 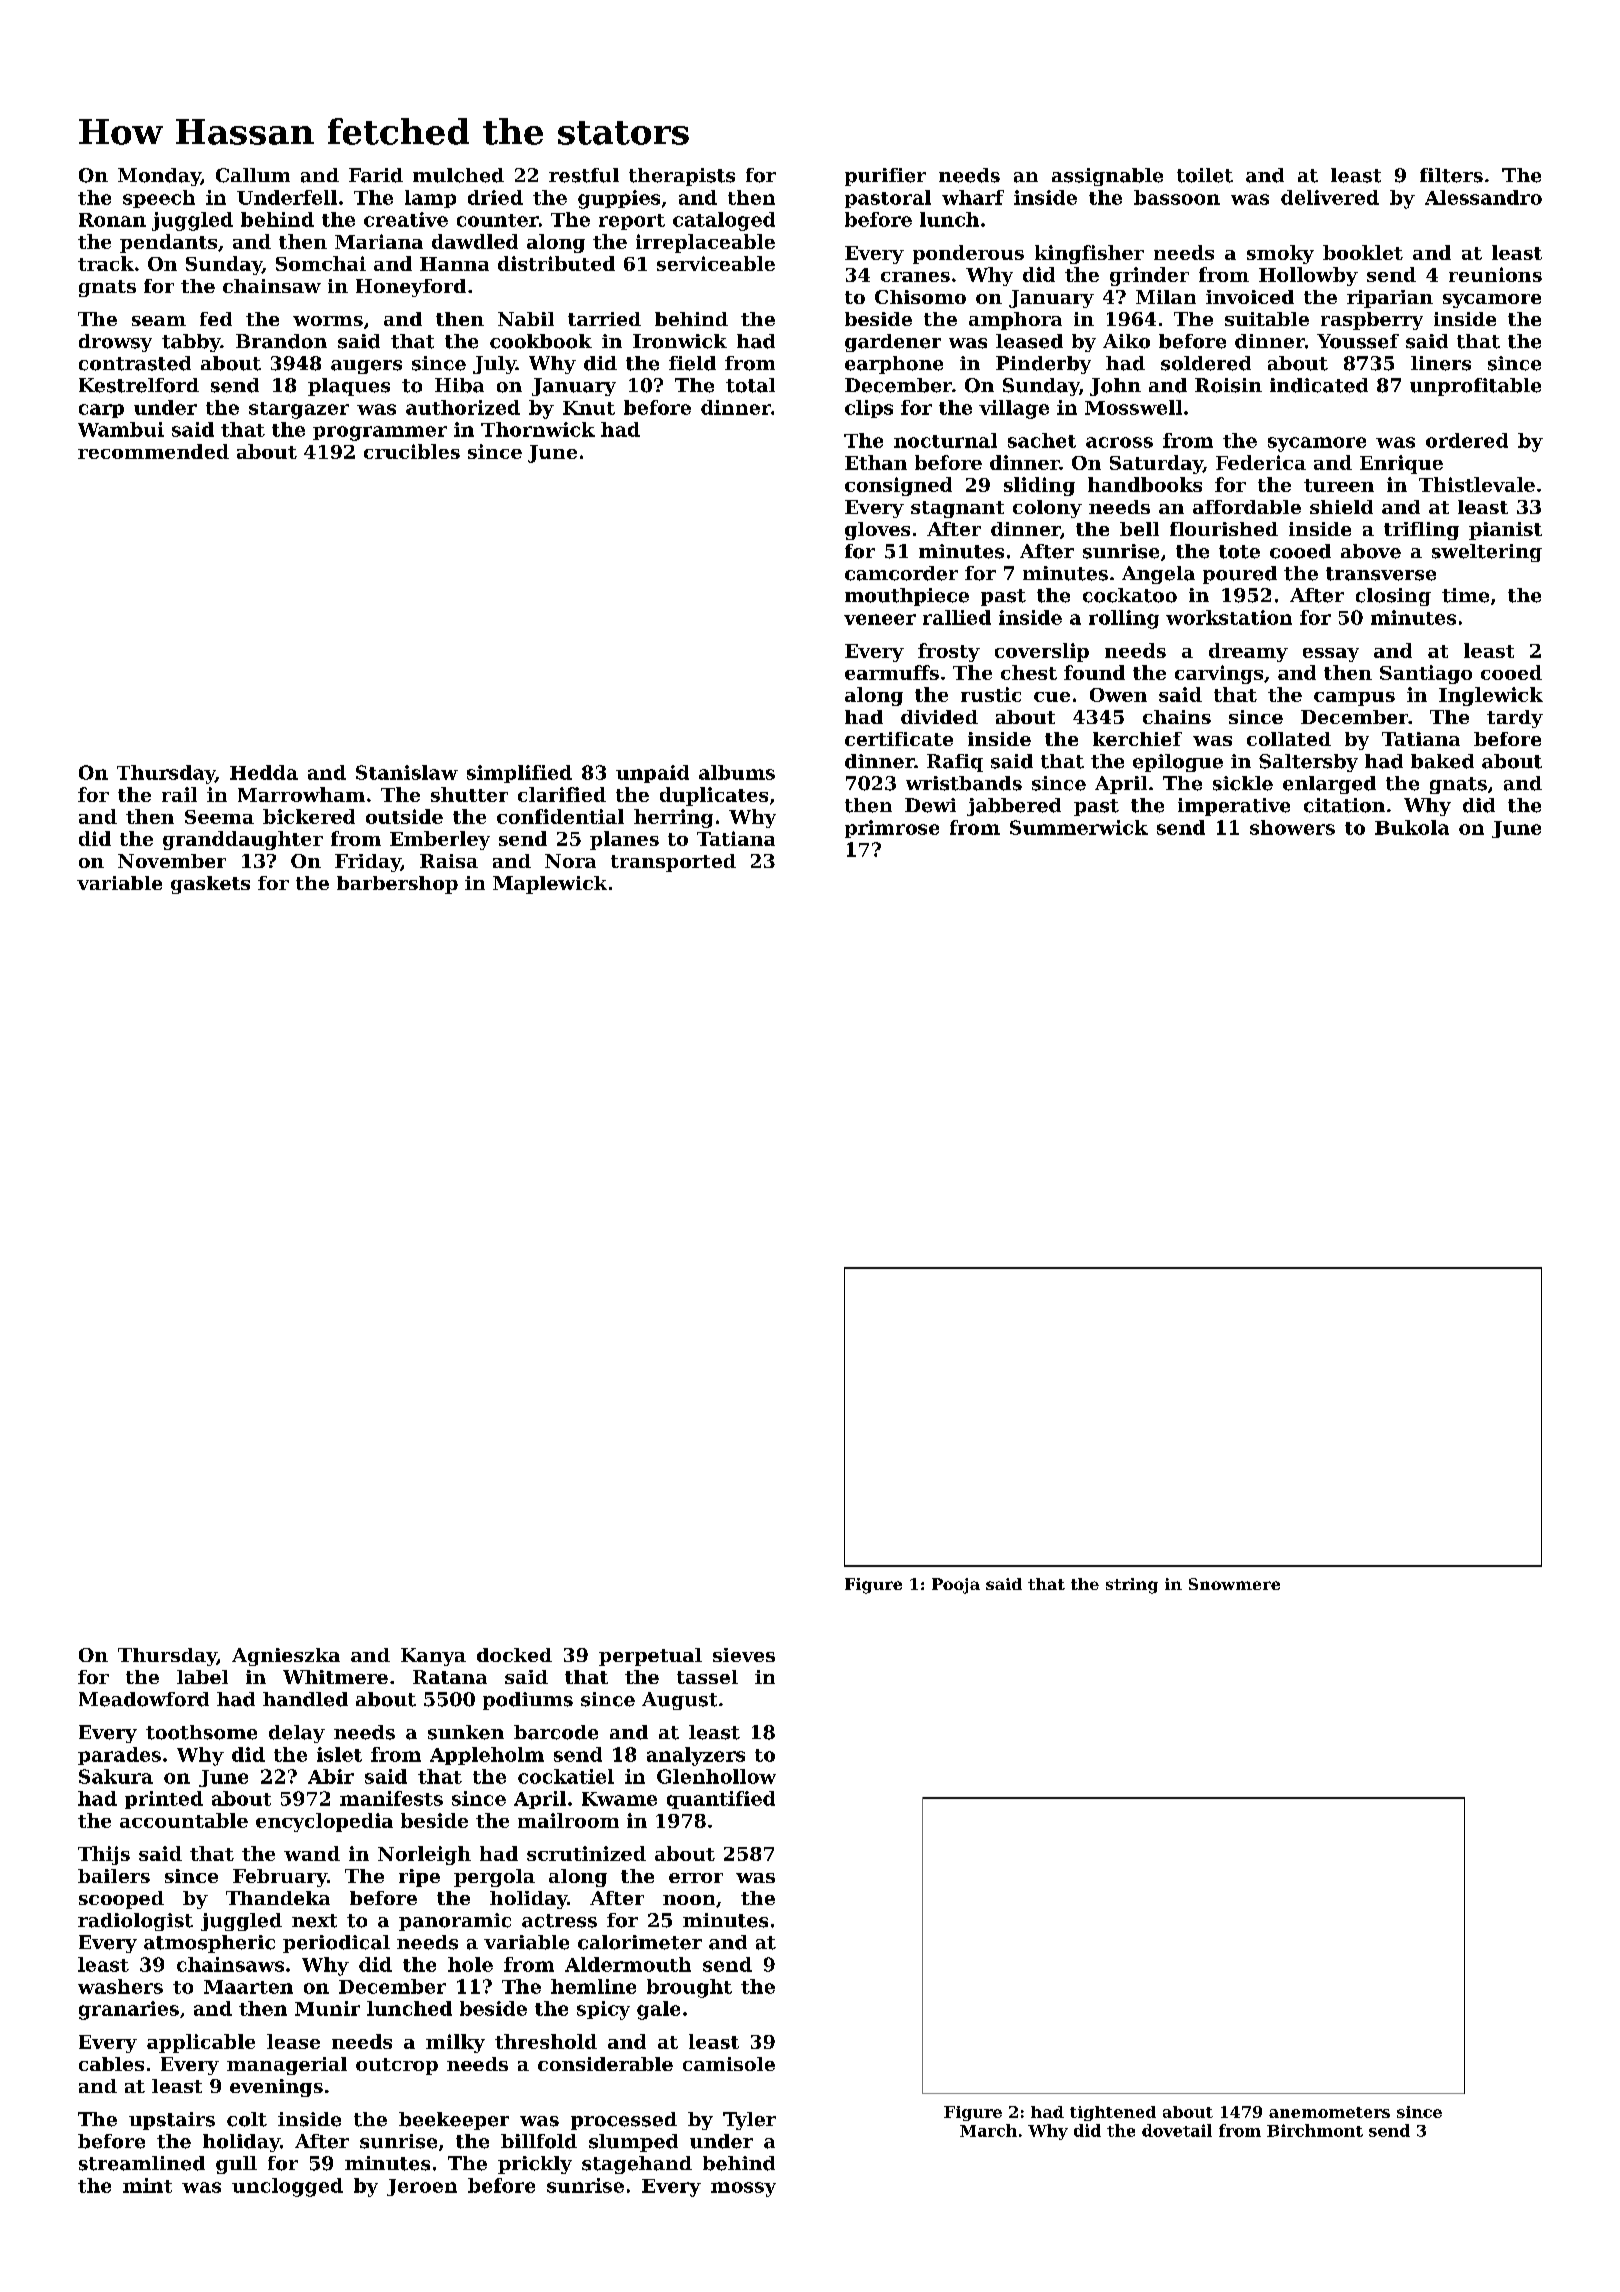 I want to click on Callum, so click(x=253, y=175).
